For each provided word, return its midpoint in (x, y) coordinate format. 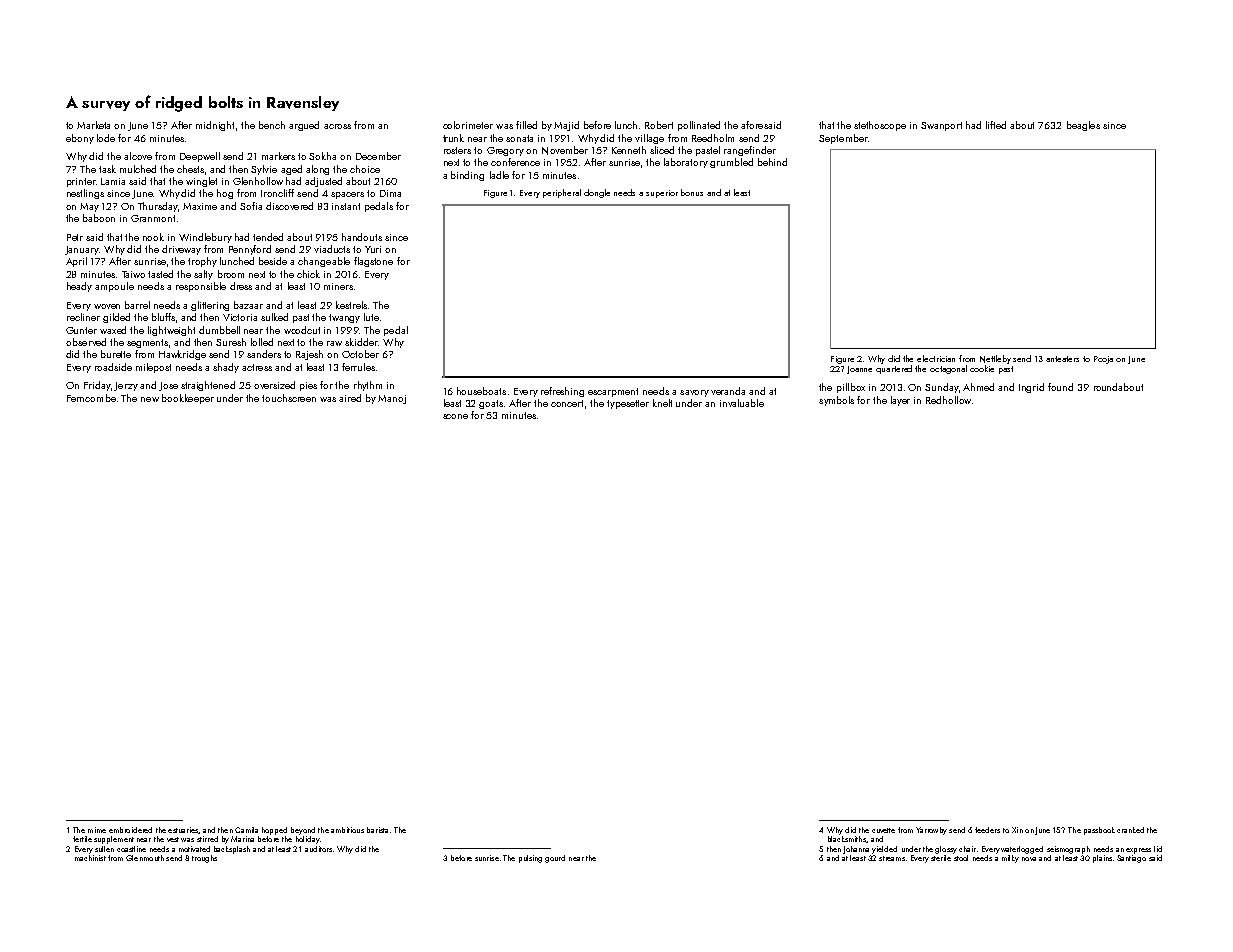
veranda (728, 391)
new (150, 399)
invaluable (742, 403)
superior (662, 194)
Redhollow (948, 400)
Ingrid (1031, 388)
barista (377, 830)
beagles (1083, 126)
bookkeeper (188, 399)
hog (225, 194)
